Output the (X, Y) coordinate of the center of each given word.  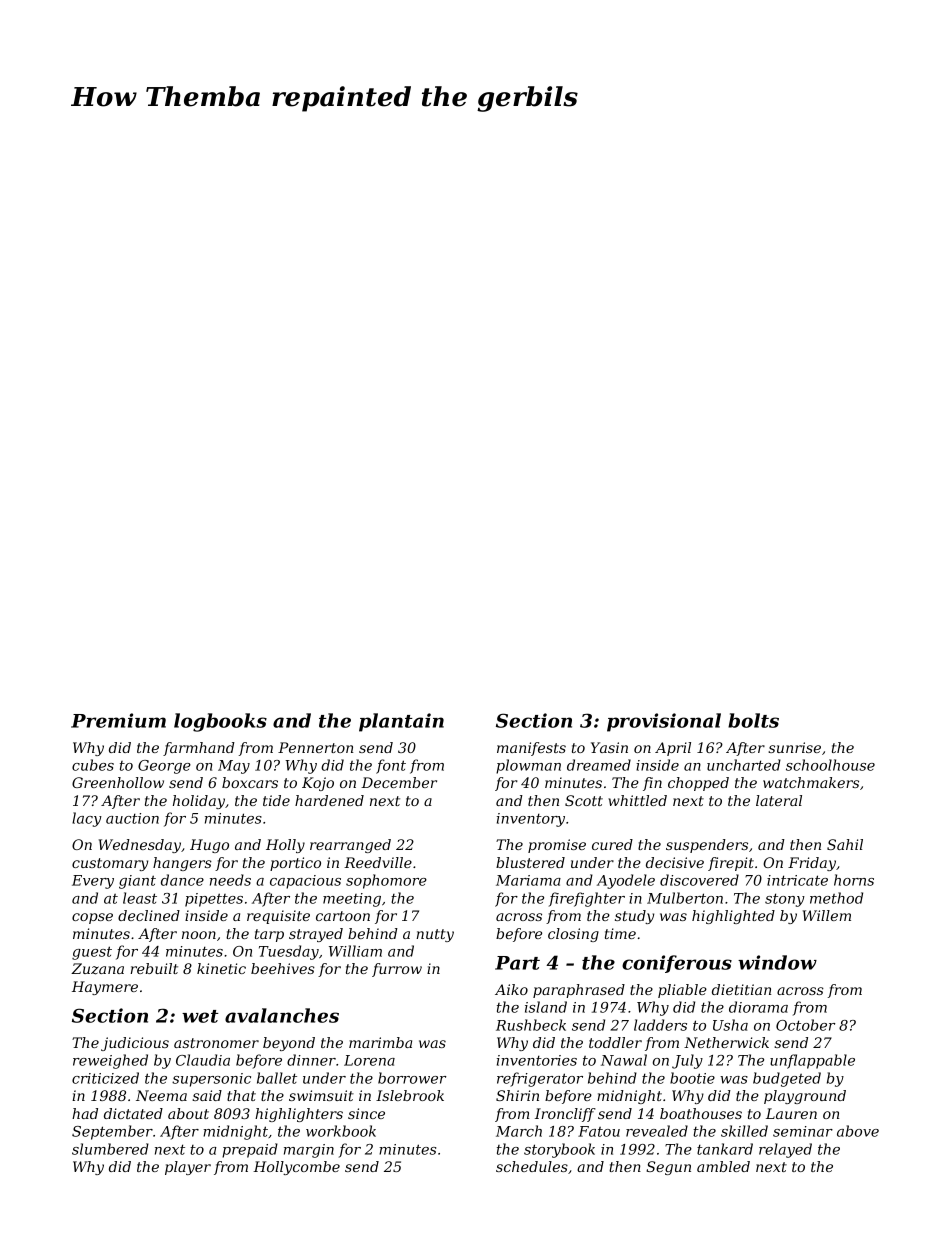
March (519, 1131)
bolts (753, 720)
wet (200, 1016)
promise (557, 846)
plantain (401, 722)
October (805, 1025)
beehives (283, 968)
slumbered (110, 1149)
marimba (380, 1042)
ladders (660, 1025)
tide (276, 800)
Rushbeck (531, 1025)
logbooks (220, 722)
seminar (803, 1131)
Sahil (845, 844)
